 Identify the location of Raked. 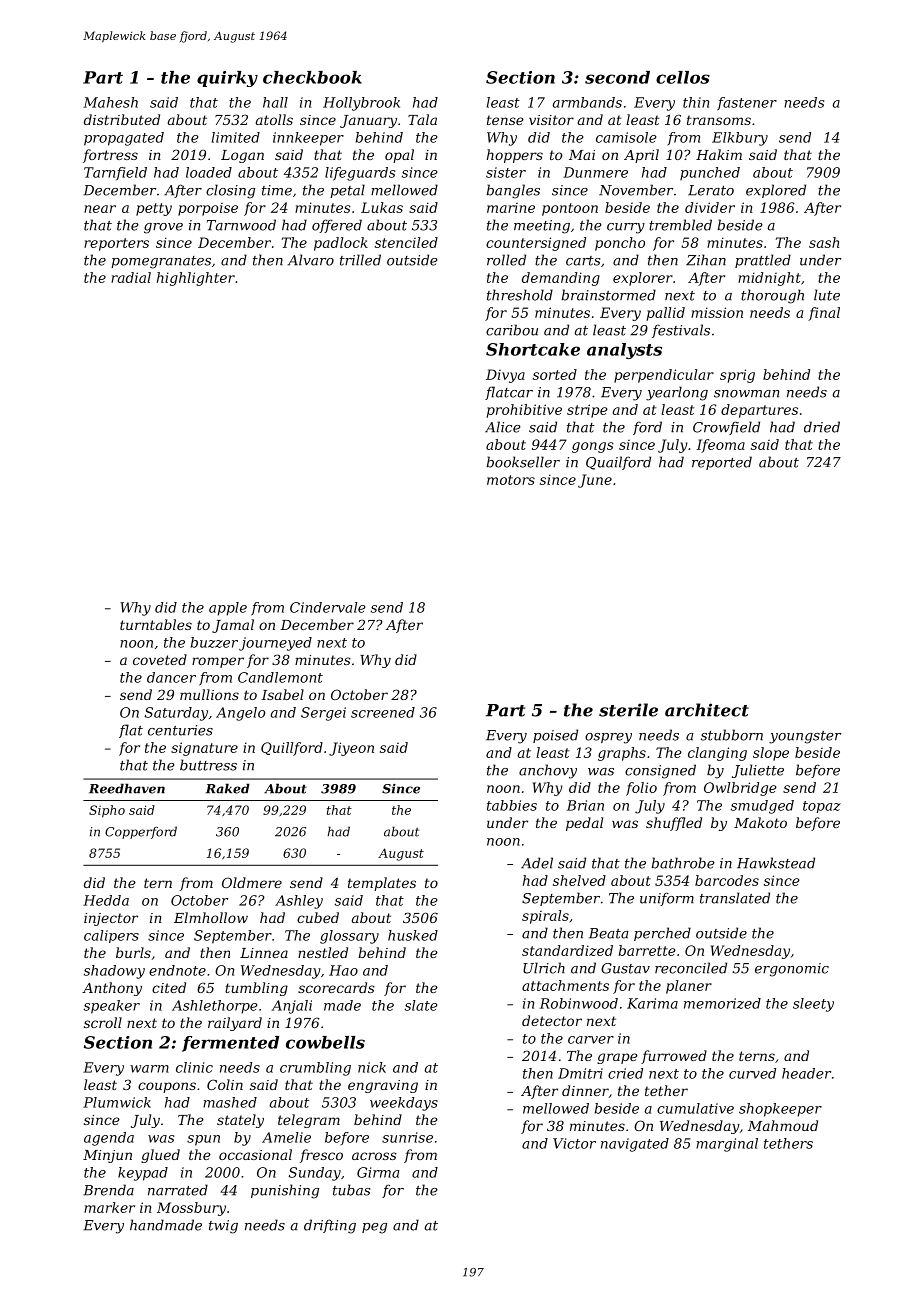
(228, 788).
